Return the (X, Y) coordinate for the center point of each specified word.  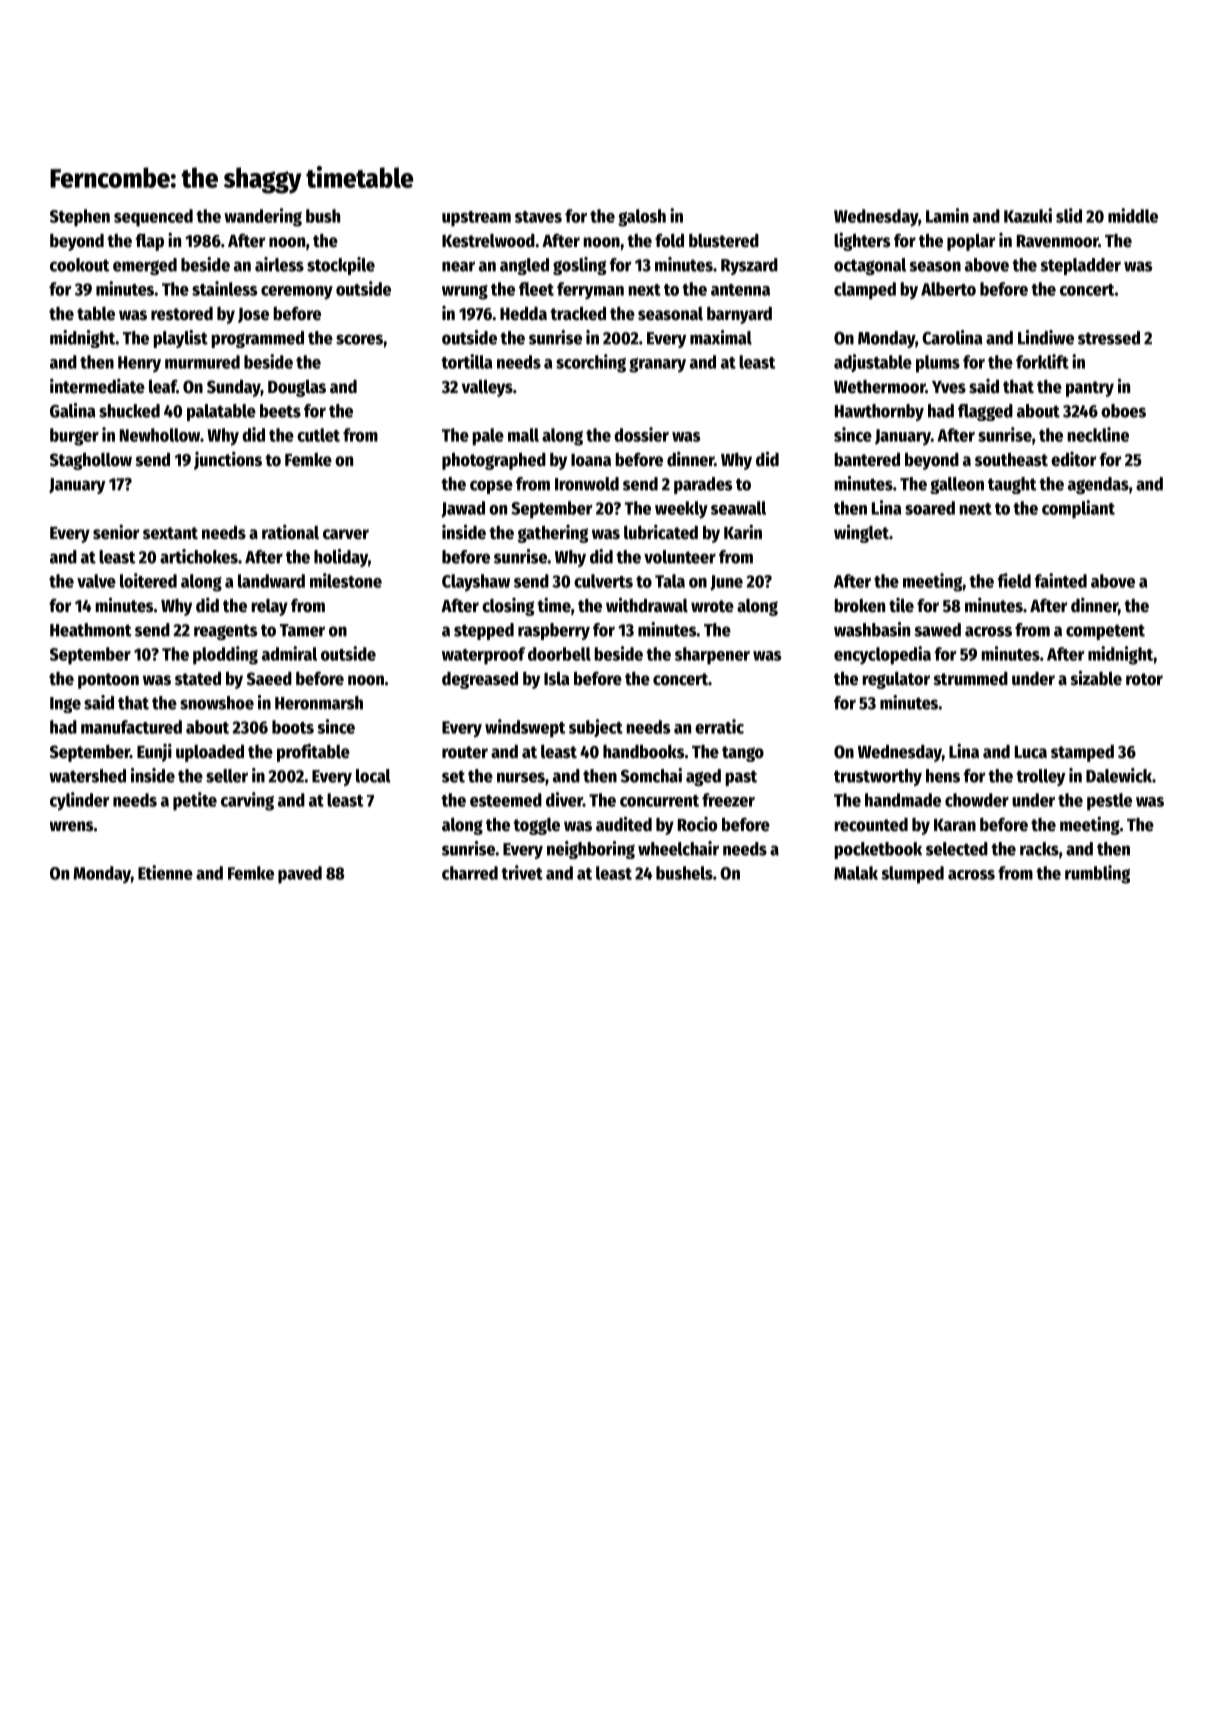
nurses (521, 777)
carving (247, 801)
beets (280, 411)
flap (150, 242)
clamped (865, 291)
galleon (957, 485)
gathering (552, 534)
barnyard (739, 315)
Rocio (697, 824)
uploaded (210, 753)
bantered (867, 459)
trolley (1040, 777)
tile (901, 605)
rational (290, 532)
